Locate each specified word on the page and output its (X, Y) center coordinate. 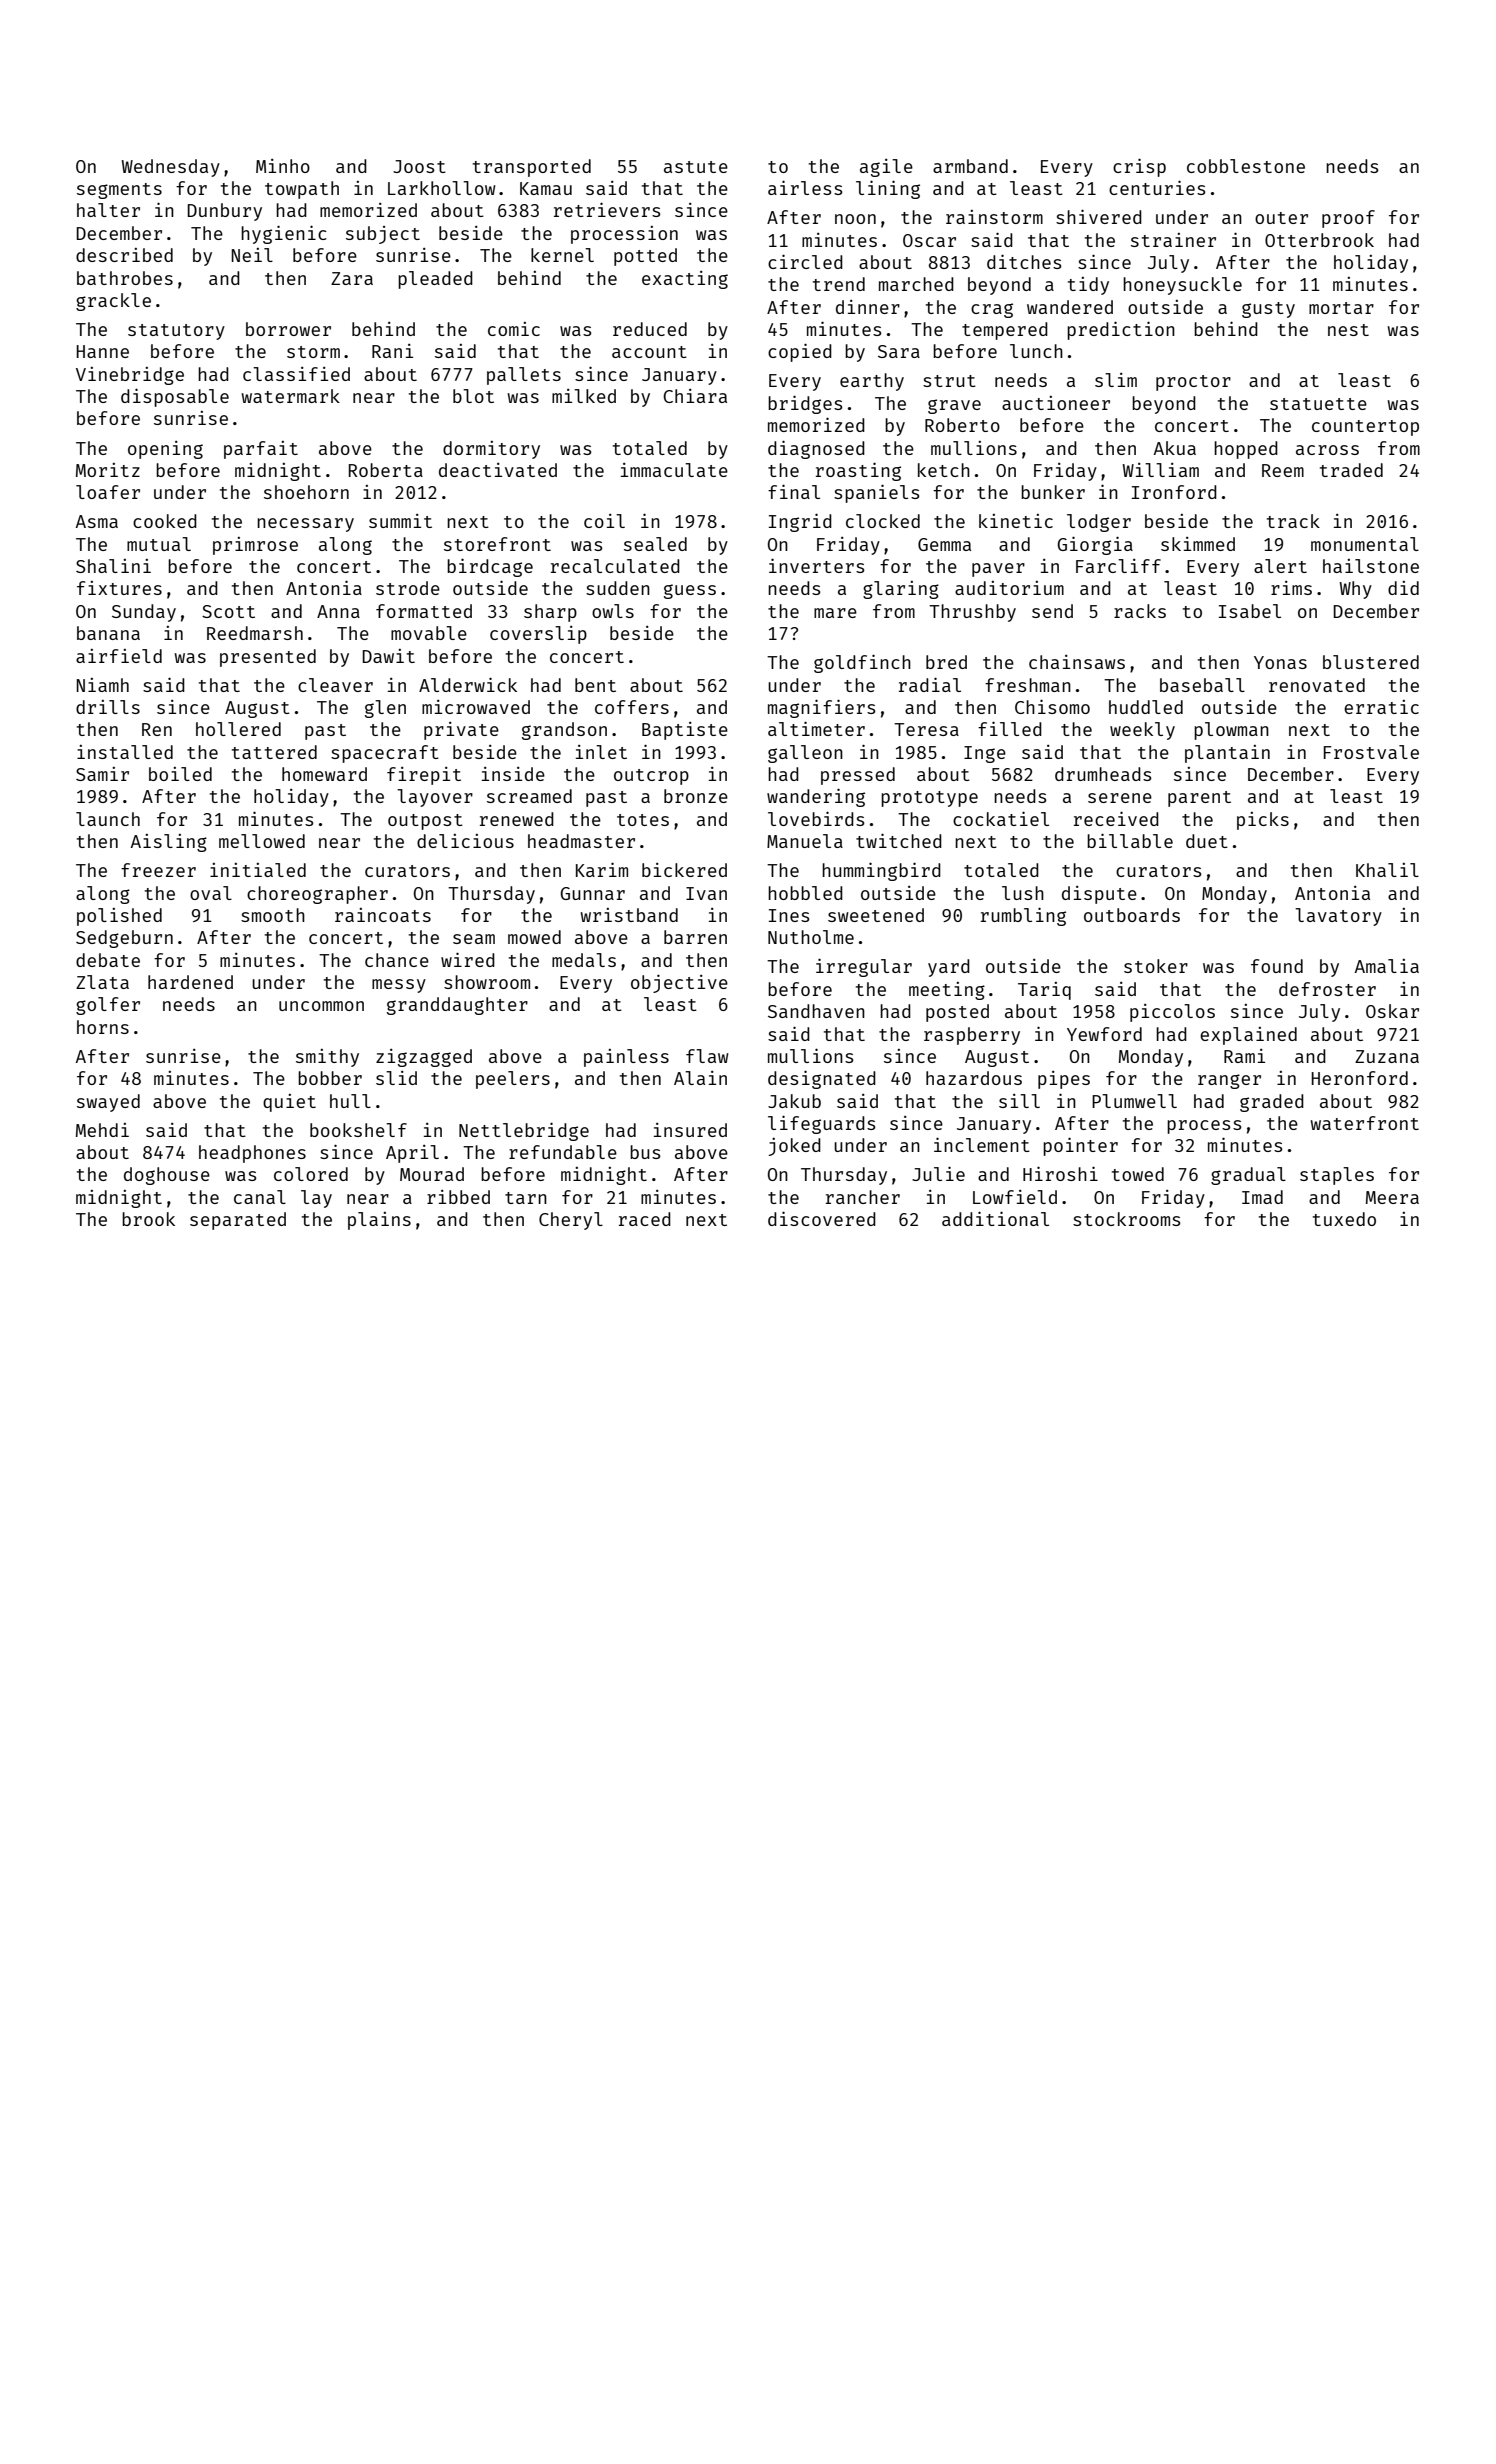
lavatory (1338, 917)
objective (679, 983)
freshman (1028, 685)
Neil (252, 255)
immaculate (674, 470)
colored (311, 1174)
